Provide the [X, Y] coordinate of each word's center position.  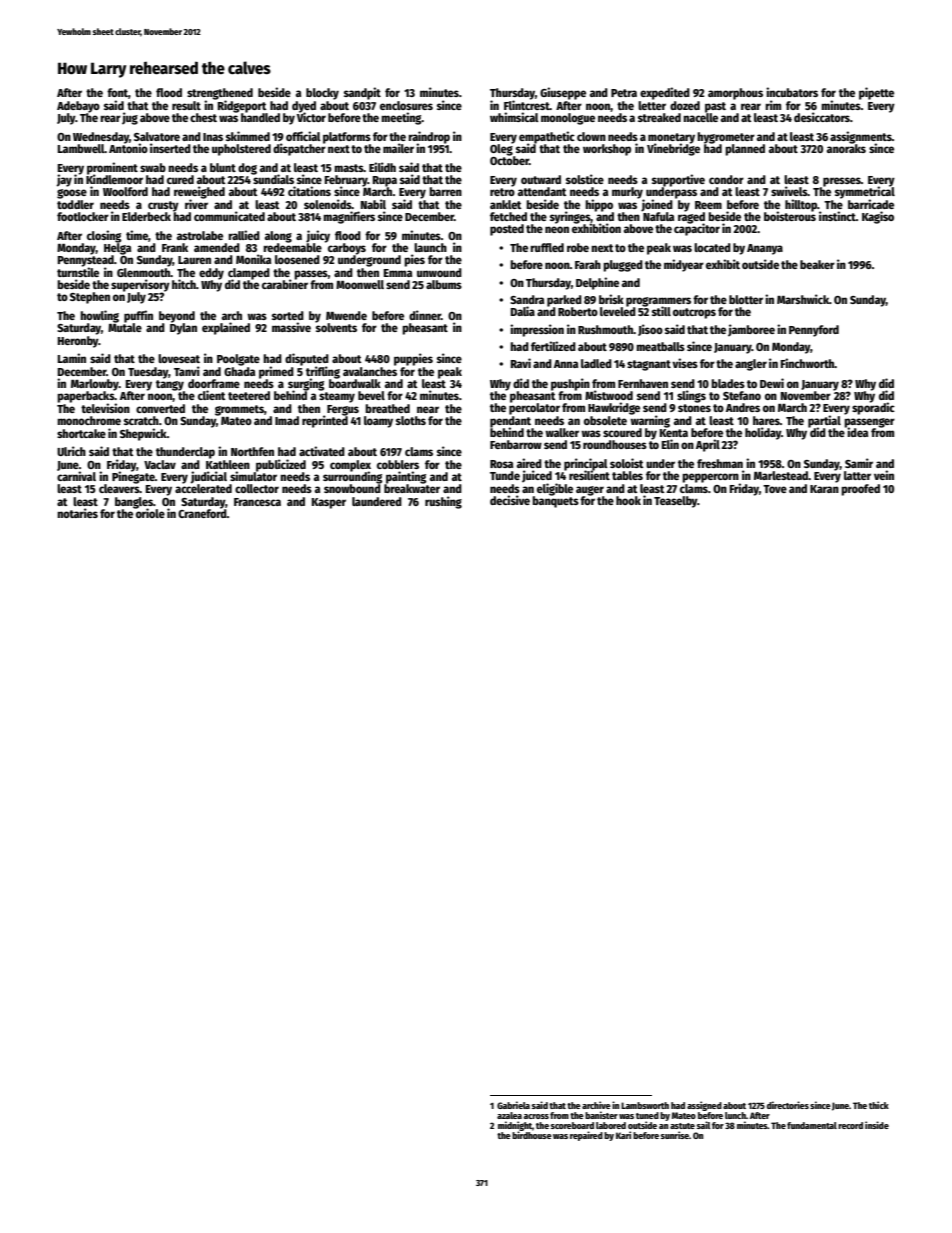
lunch [735, 1115]
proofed [860, 490]
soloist [626, 463]
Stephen [90, 298]
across [536, 1116]
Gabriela [513, 1105]
